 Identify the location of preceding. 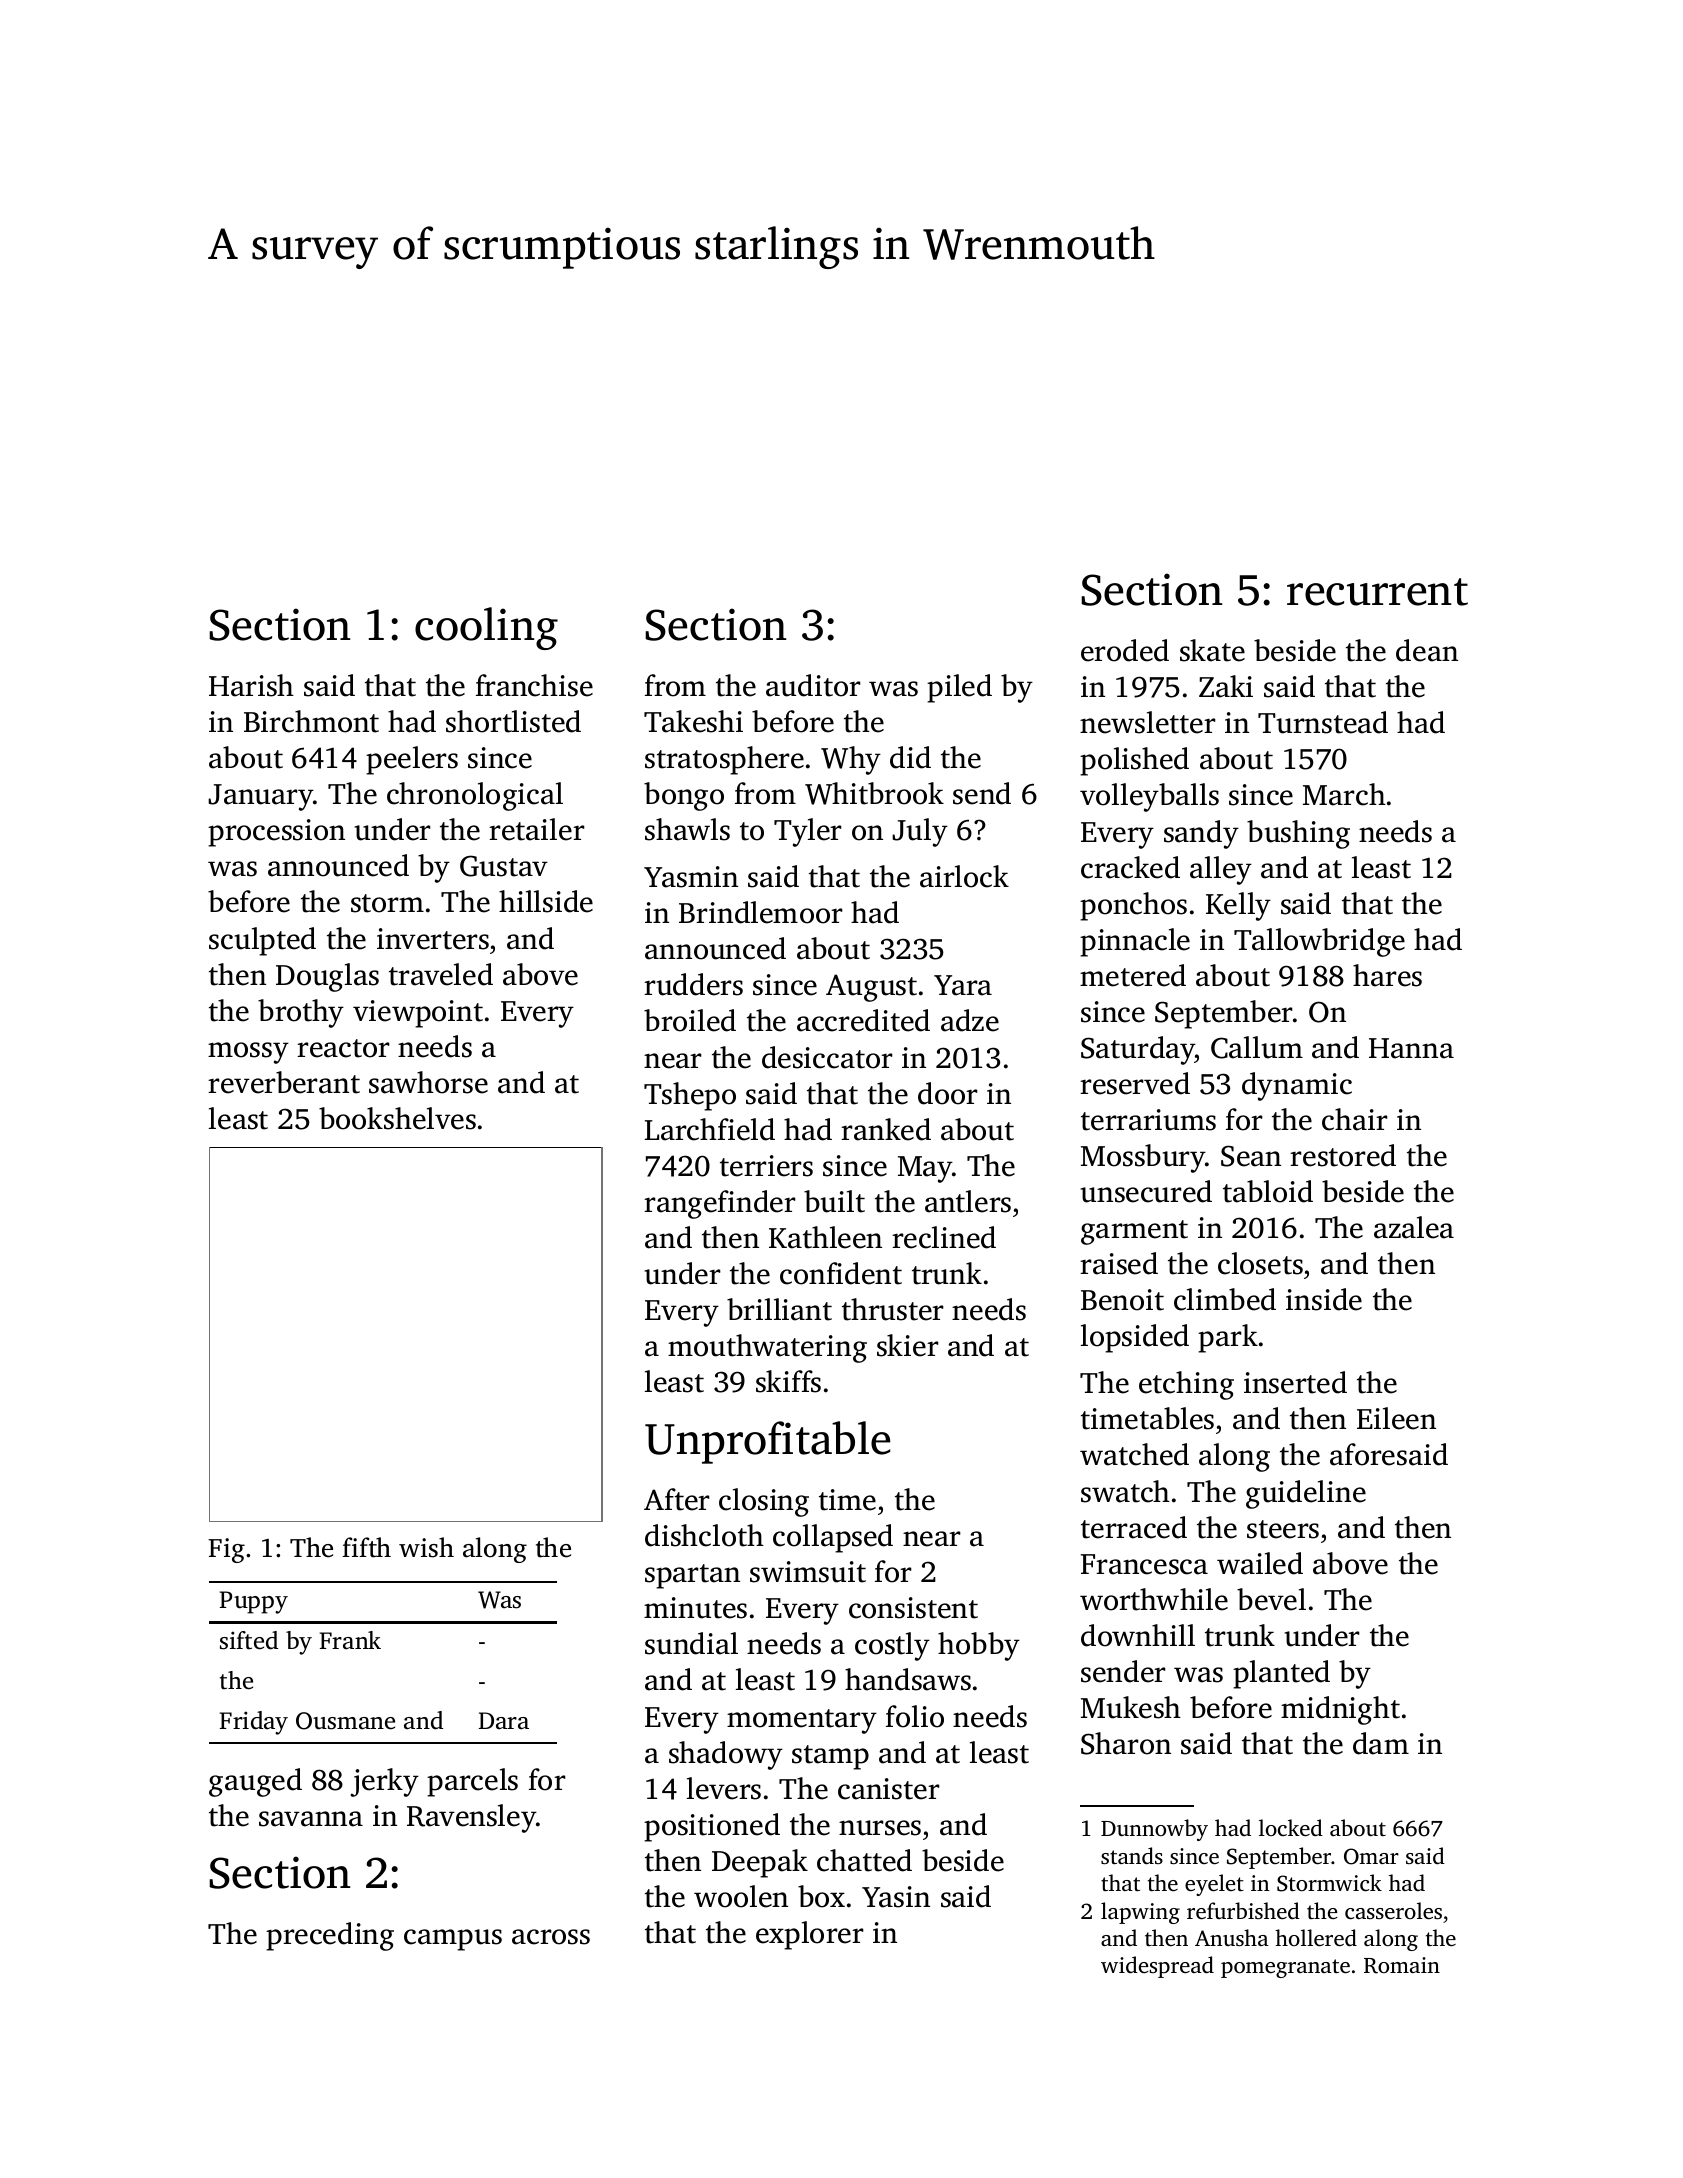
(330, 1936).
